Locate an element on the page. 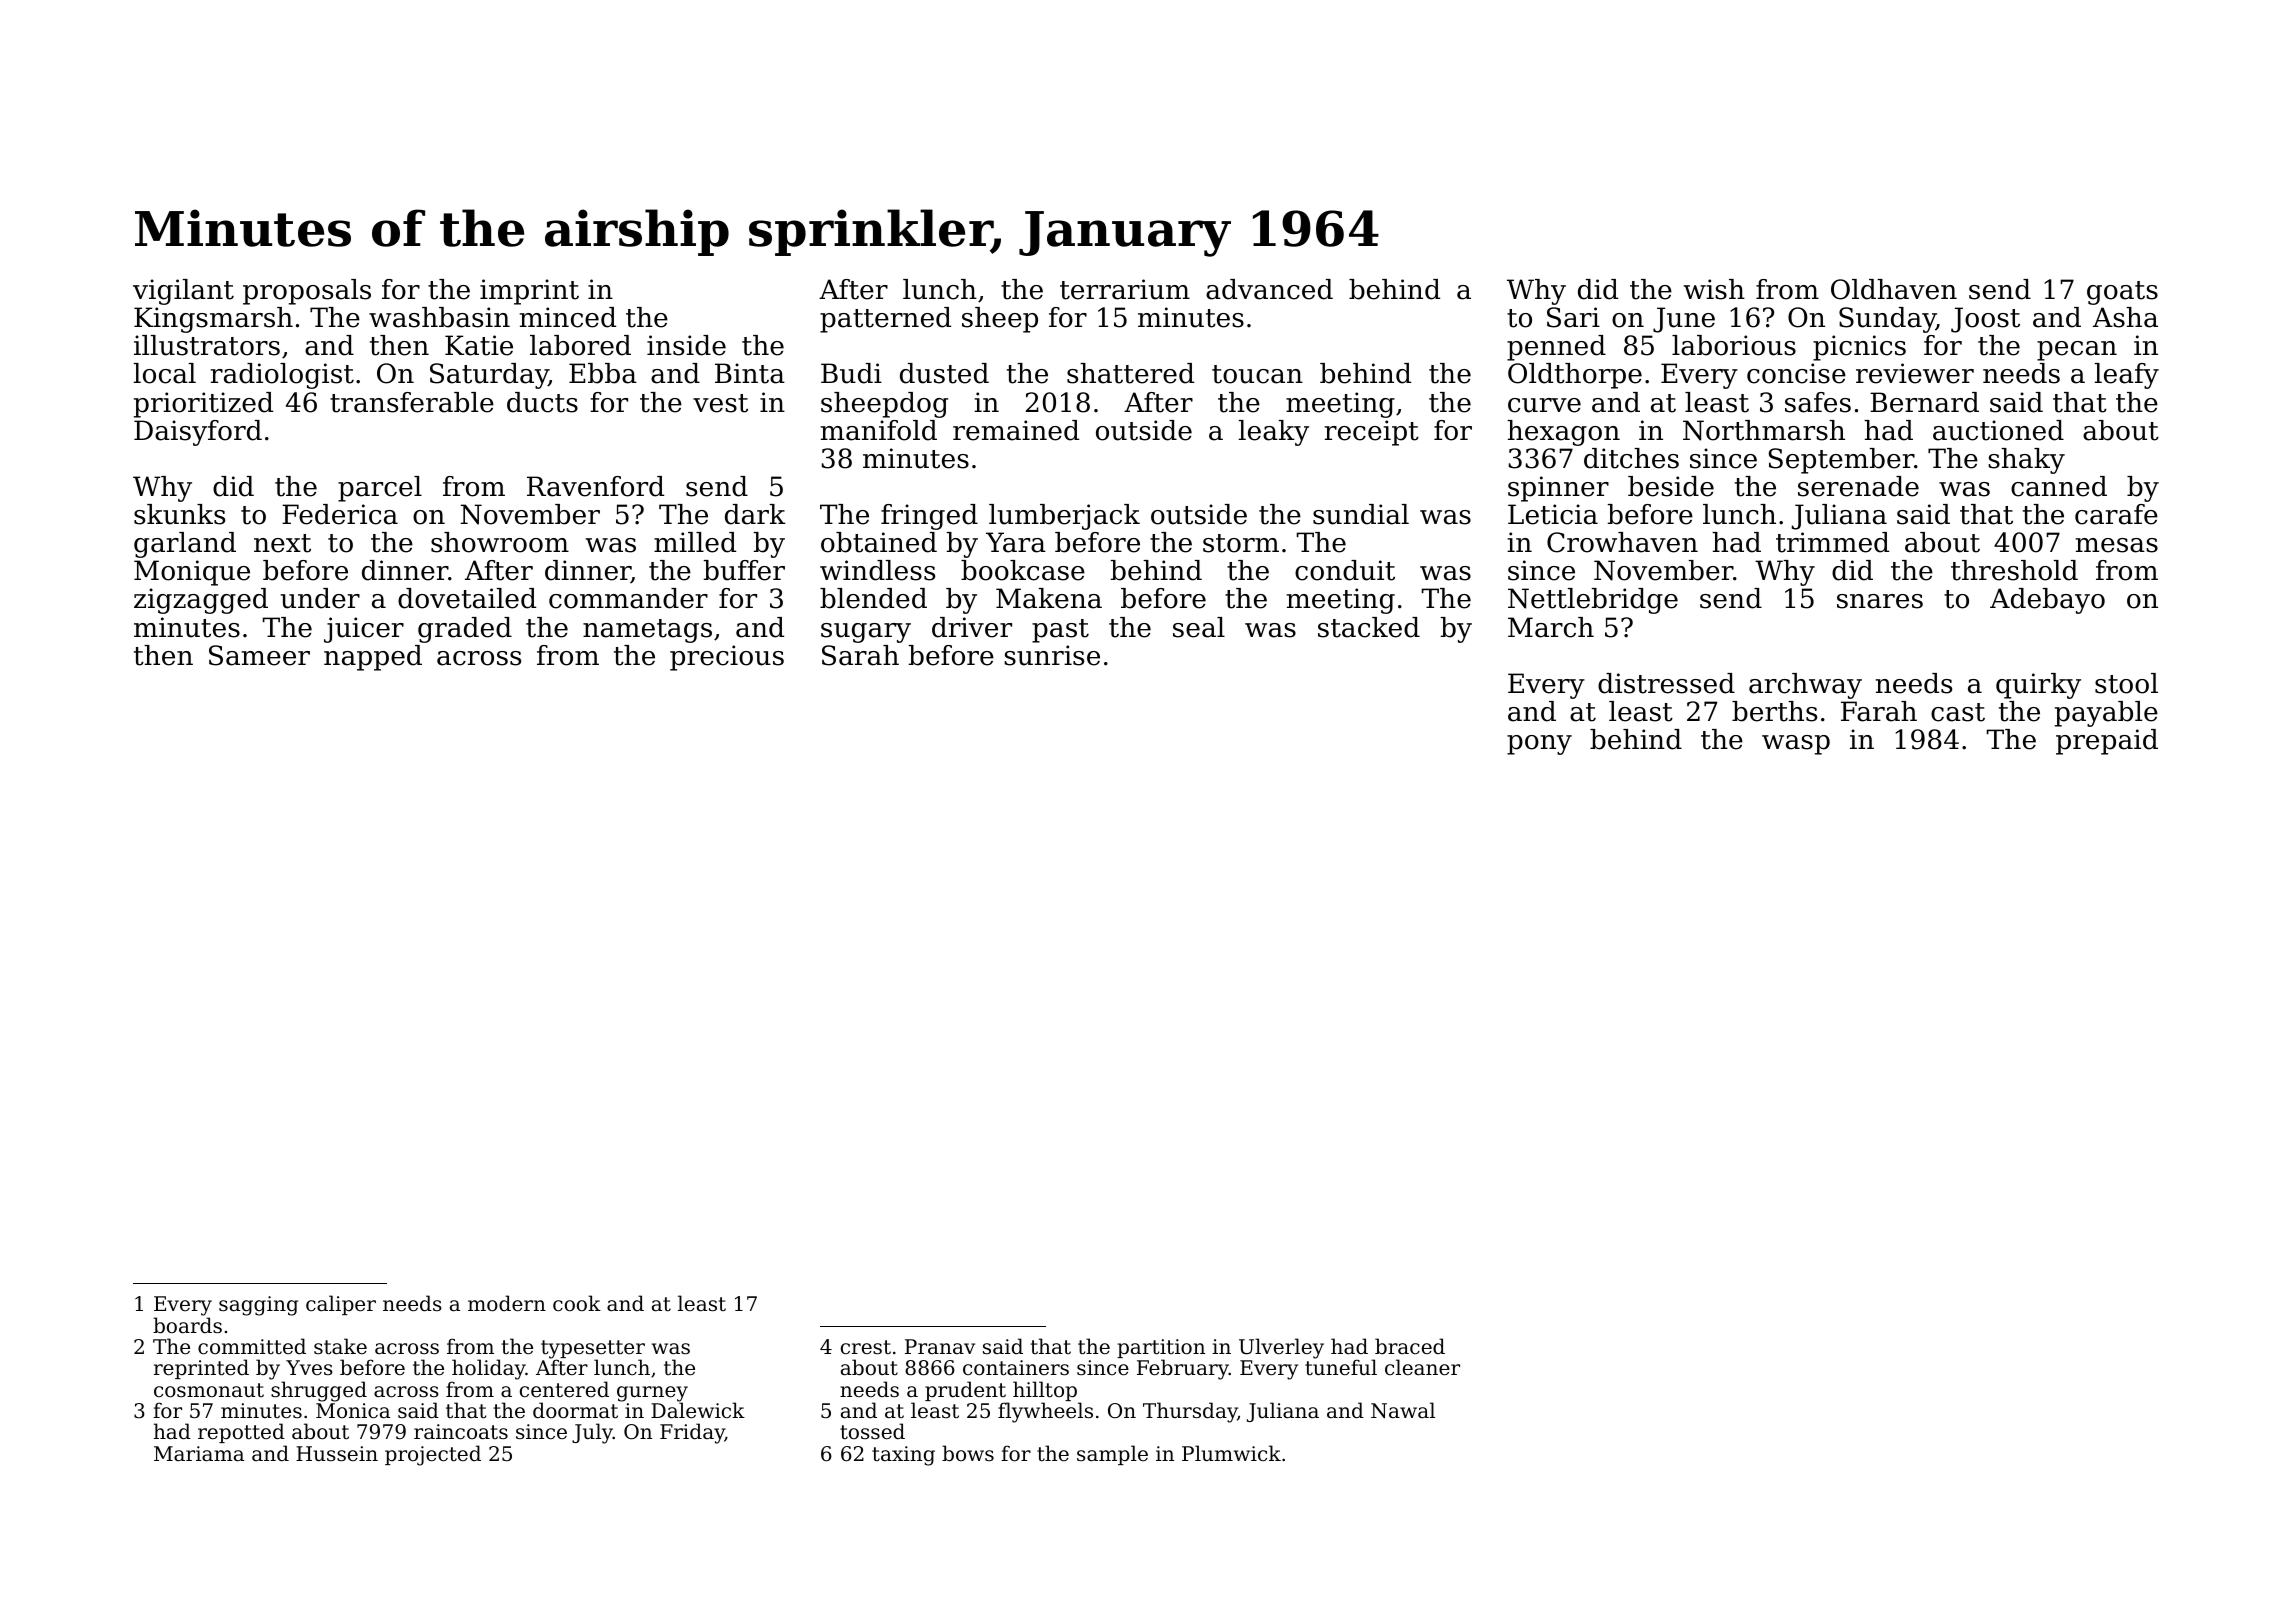  Hussein is located at coordinates (337, 1454).
